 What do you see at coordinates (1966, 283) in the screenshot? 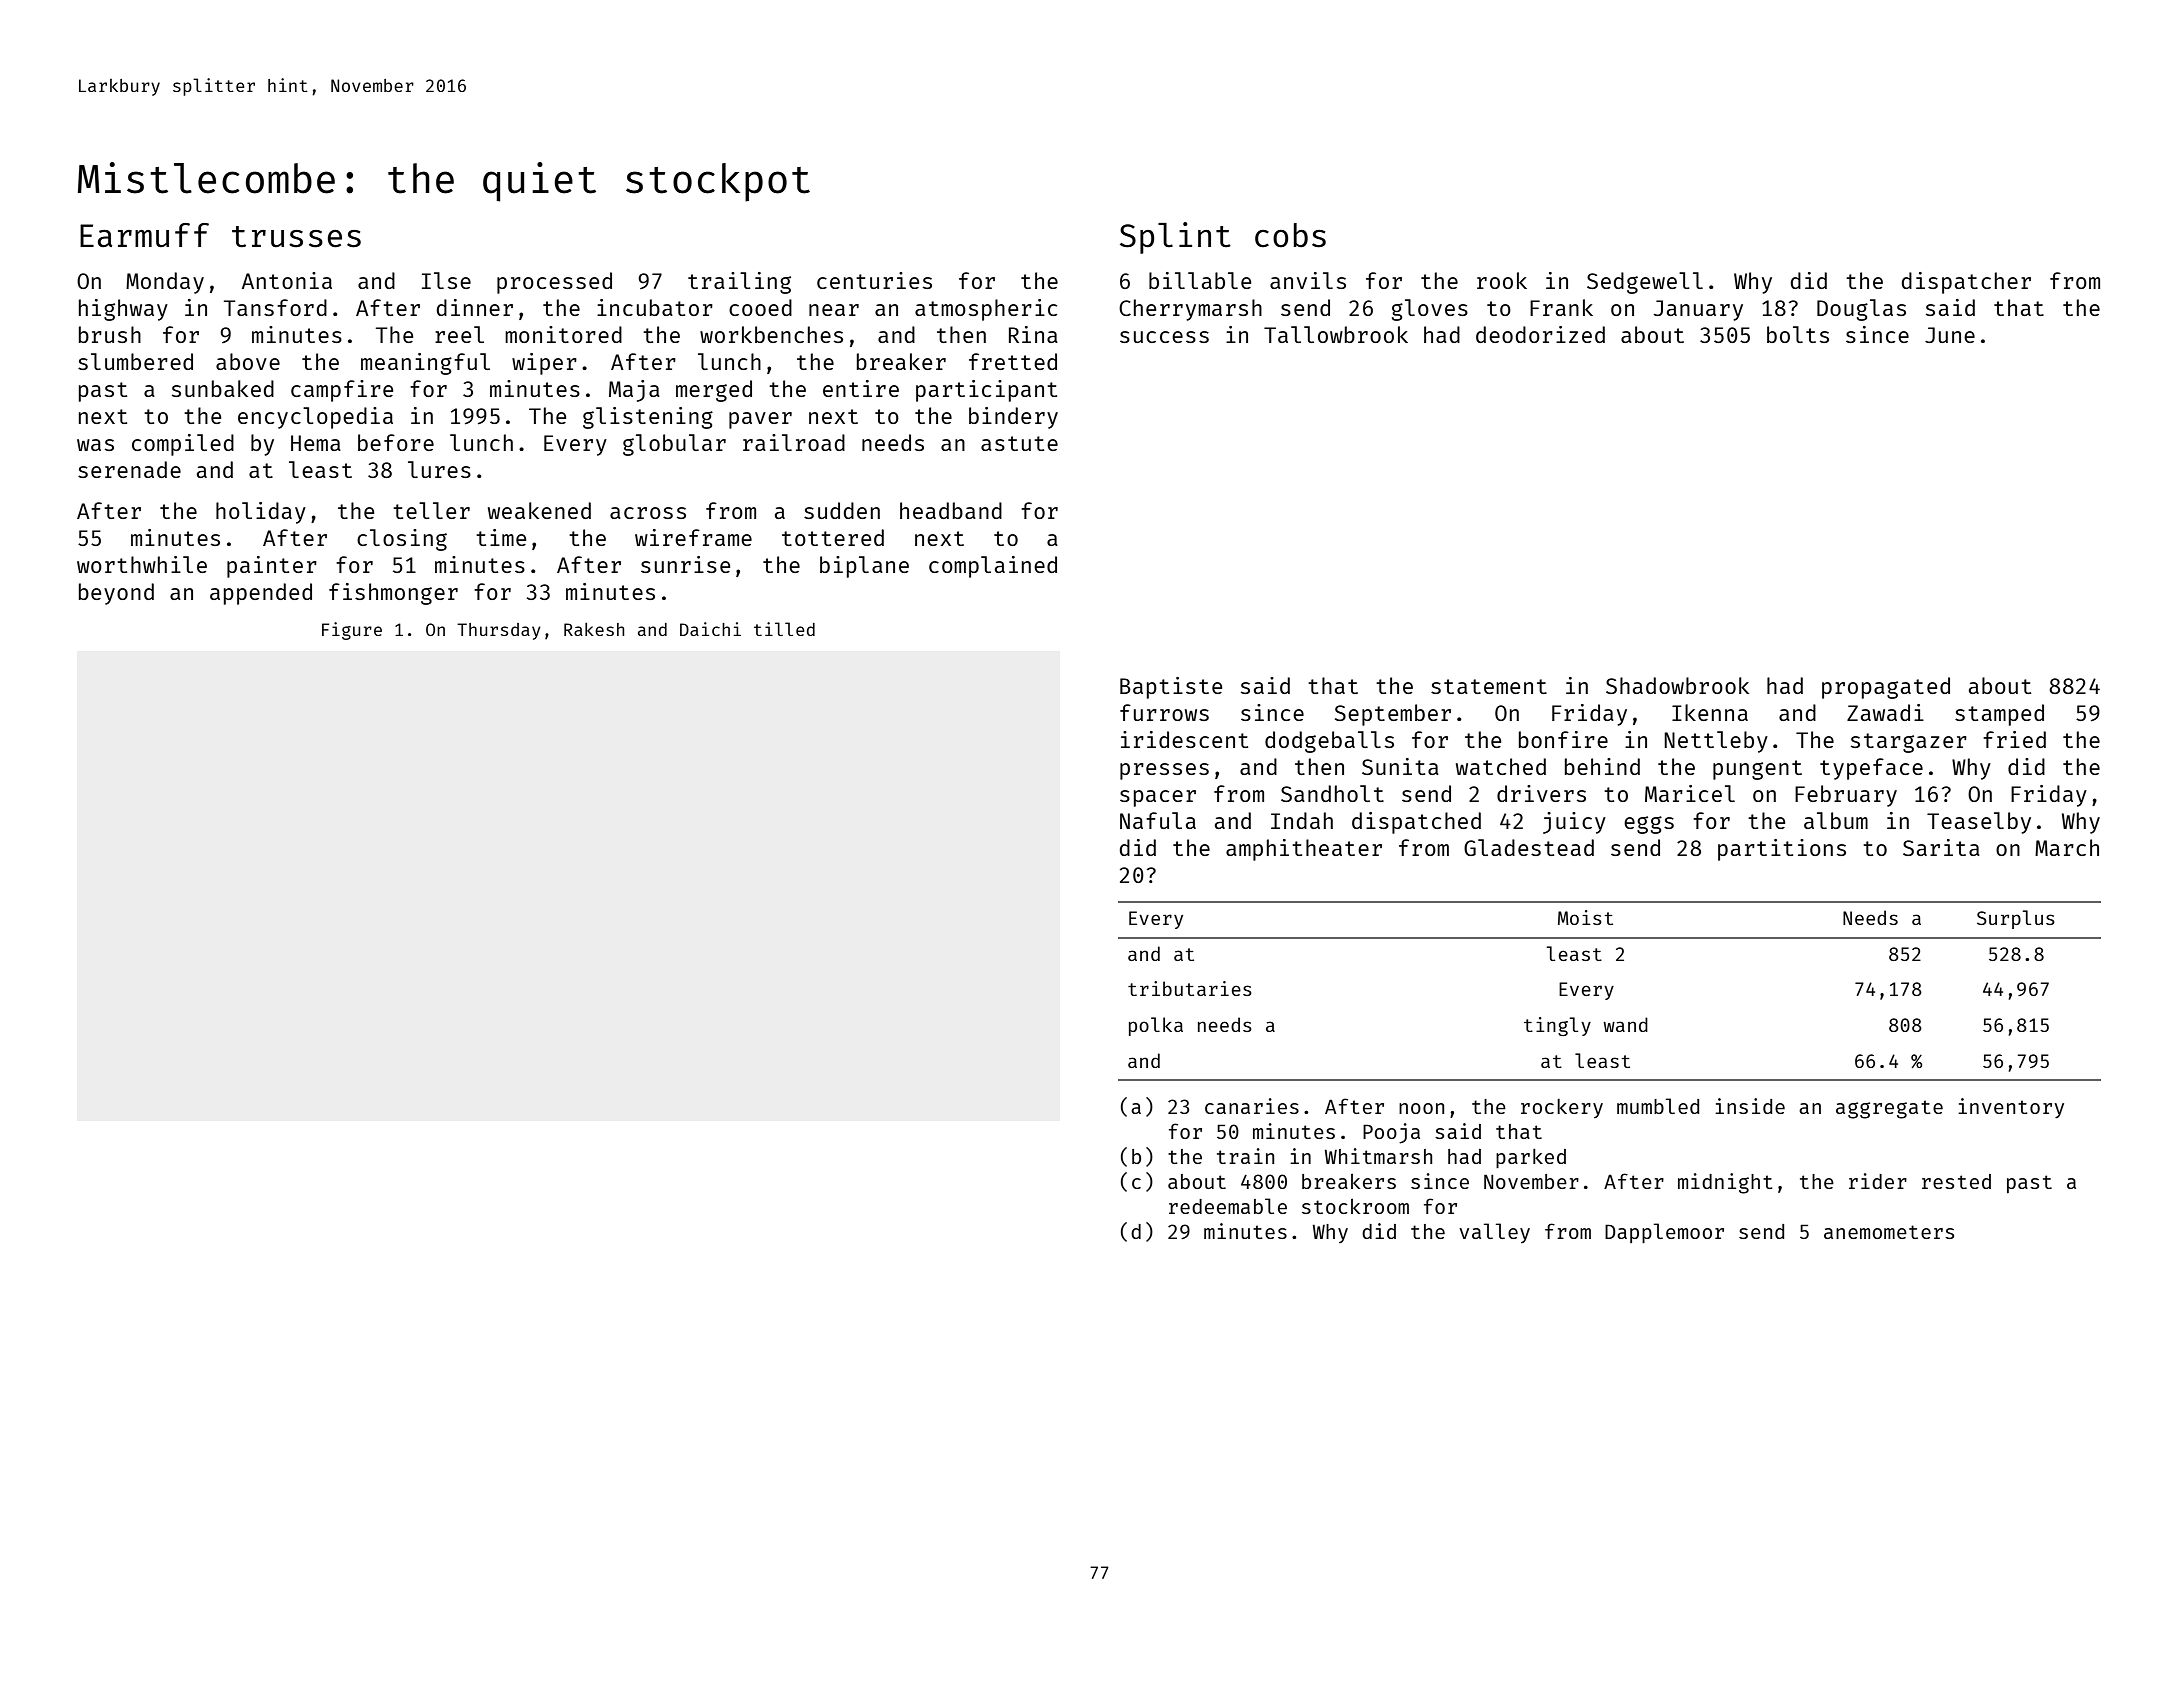
I see `dispatcher` at bounding box center [1966, 283].
